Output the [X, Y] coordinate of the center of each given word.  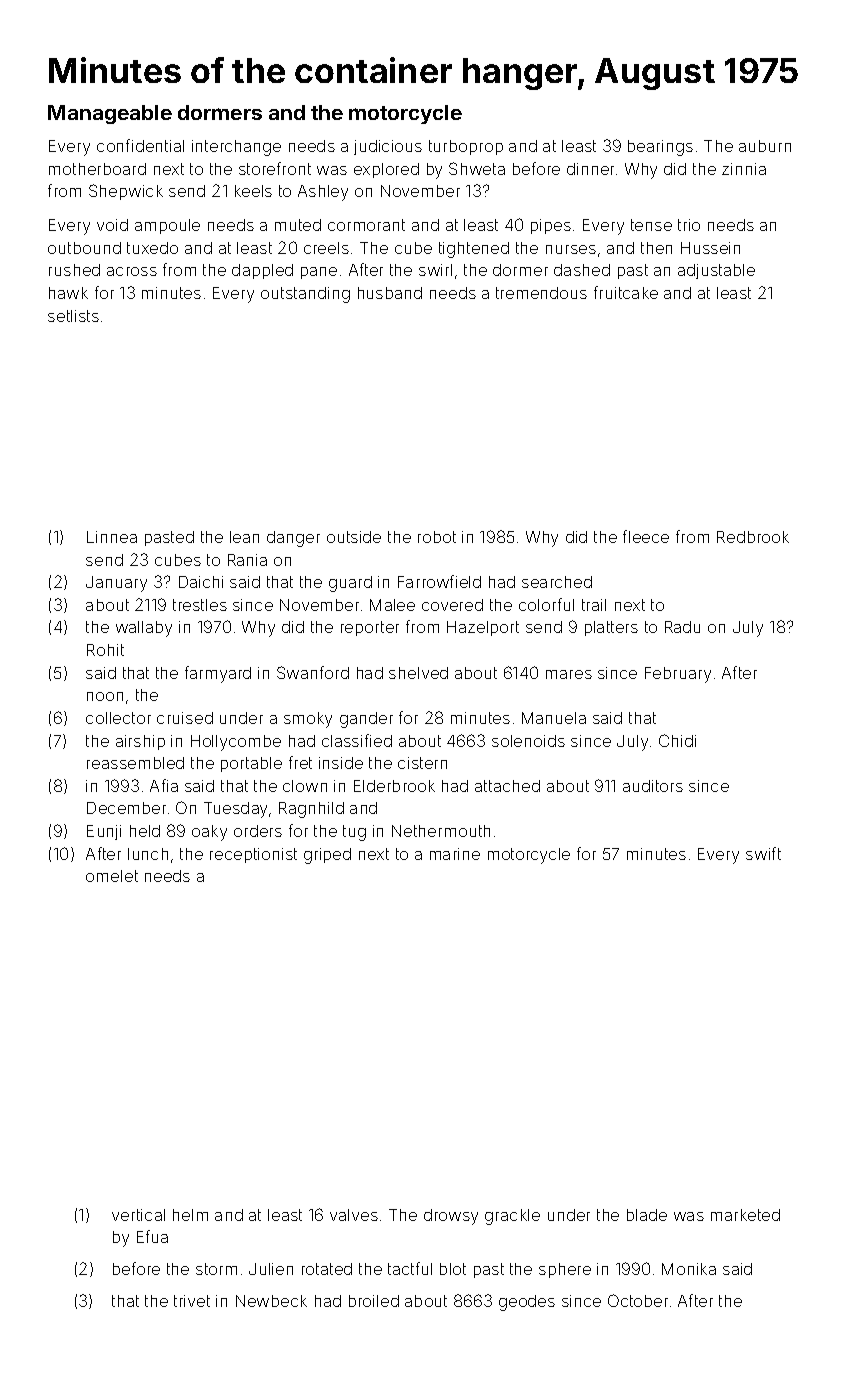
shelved [418, 673]
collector [118, 718]
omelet [112, 876]
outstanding [305, 295]
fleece [646, 536]
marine [455, 854]
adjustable [716, 271]
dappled [262, 271]
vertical [138, 1215]
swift [763, 853]
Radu [682, 627]
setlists [73, 316]
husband [390, 293]
